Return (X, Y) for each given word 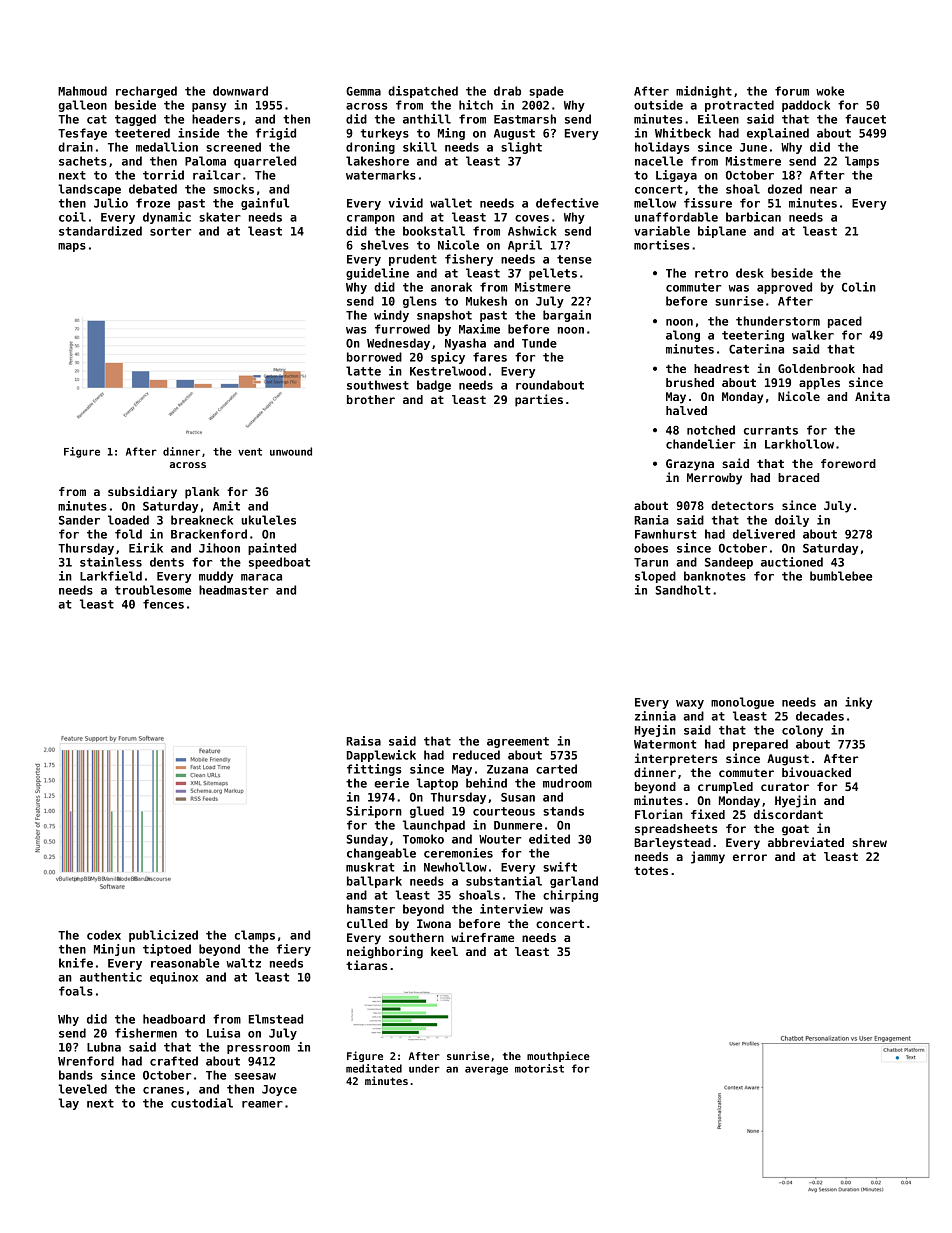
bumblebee (841, 576)
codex (104, 935)
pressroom (258, 1049)
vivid (406, 203)
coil (72, 217)
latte (363, 371)
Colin (859, 287)
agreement (518, 742)
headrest (721, 368)
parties (539, 400)
